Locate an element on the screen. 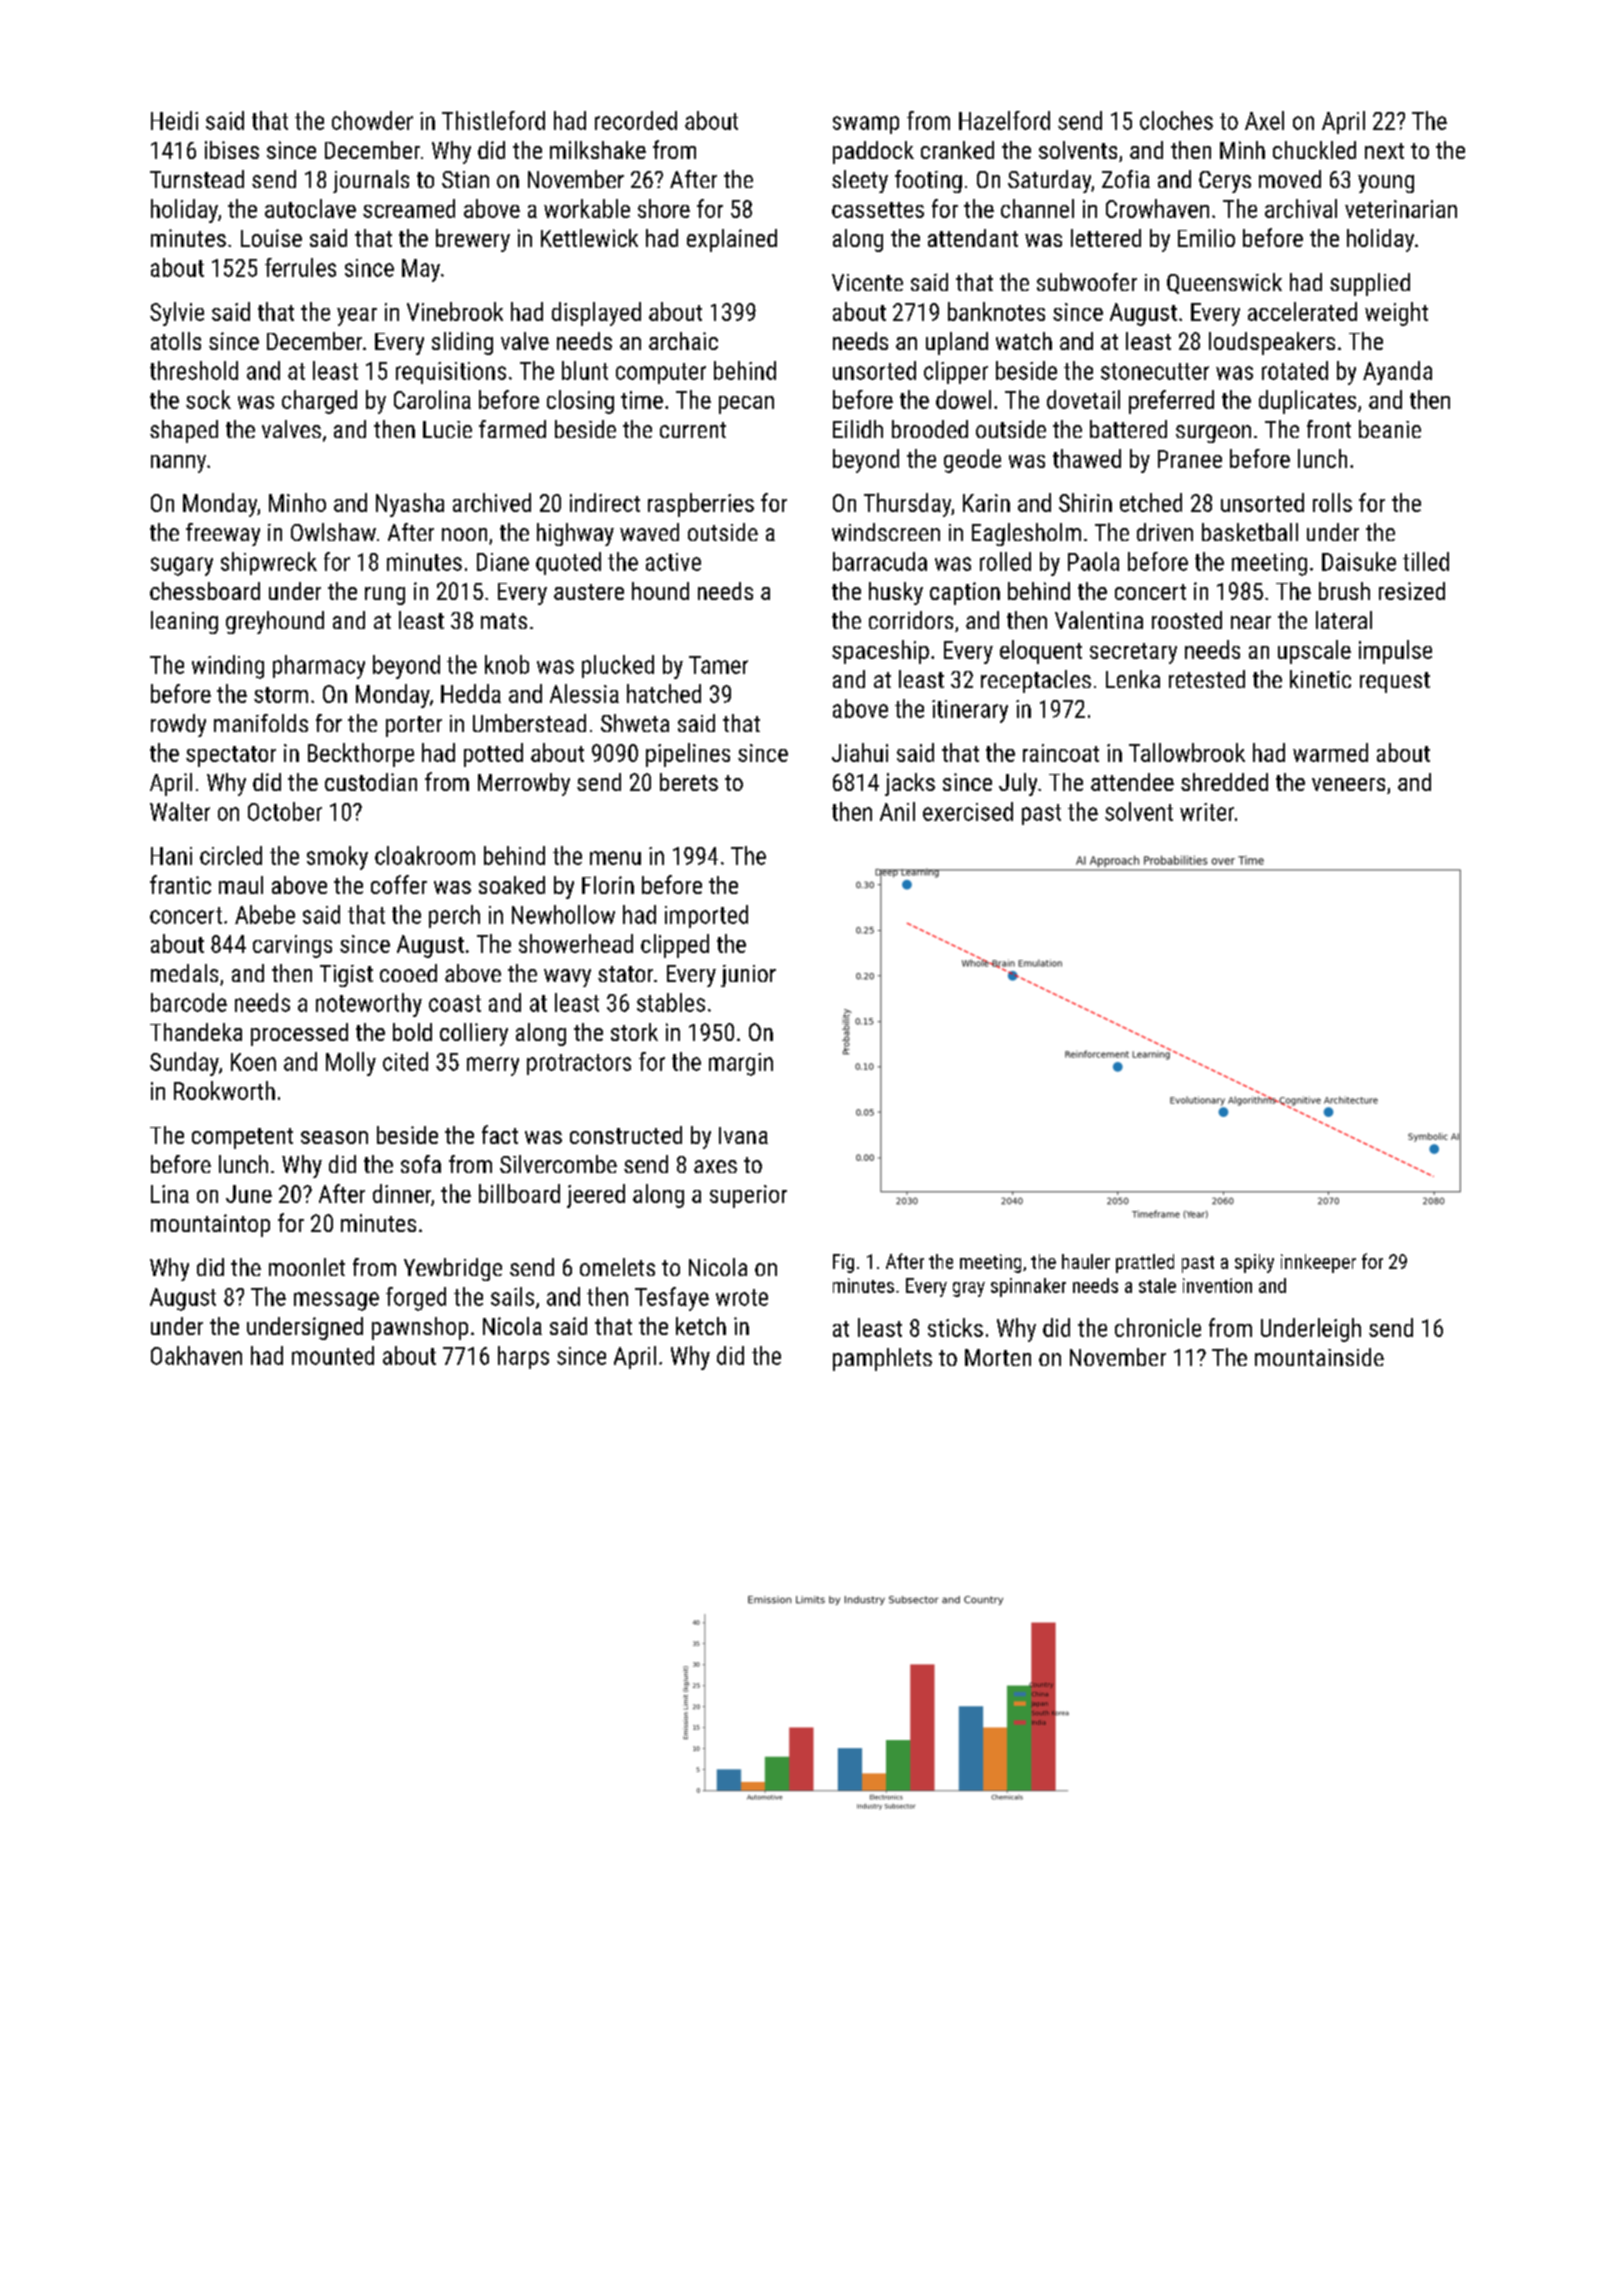 The image size is (1620, 2292). Thistleford is located at coordinates (493, 120).
